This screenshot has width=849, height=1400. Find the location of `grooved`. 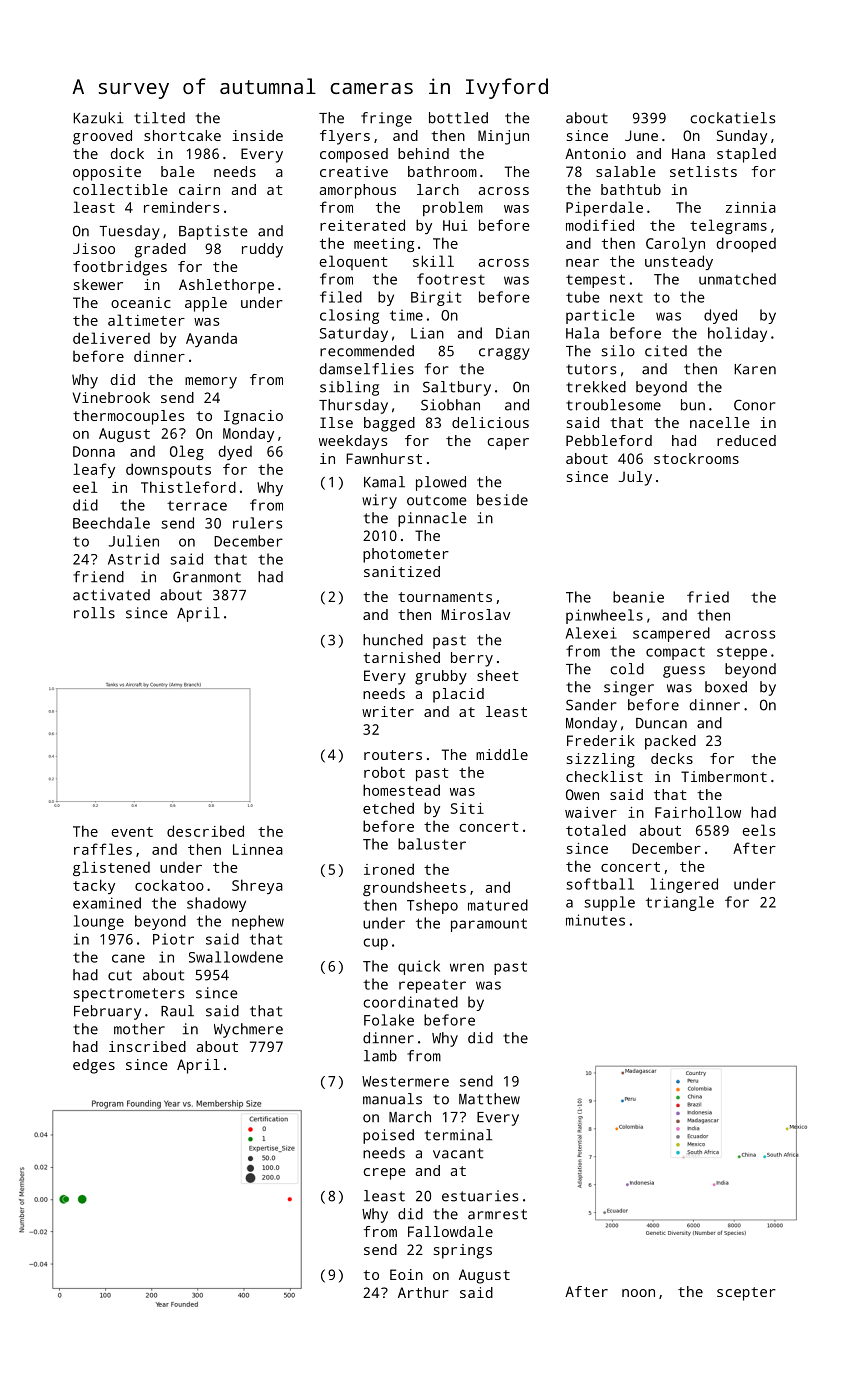

grooved is located at coordinates (102, 137).
